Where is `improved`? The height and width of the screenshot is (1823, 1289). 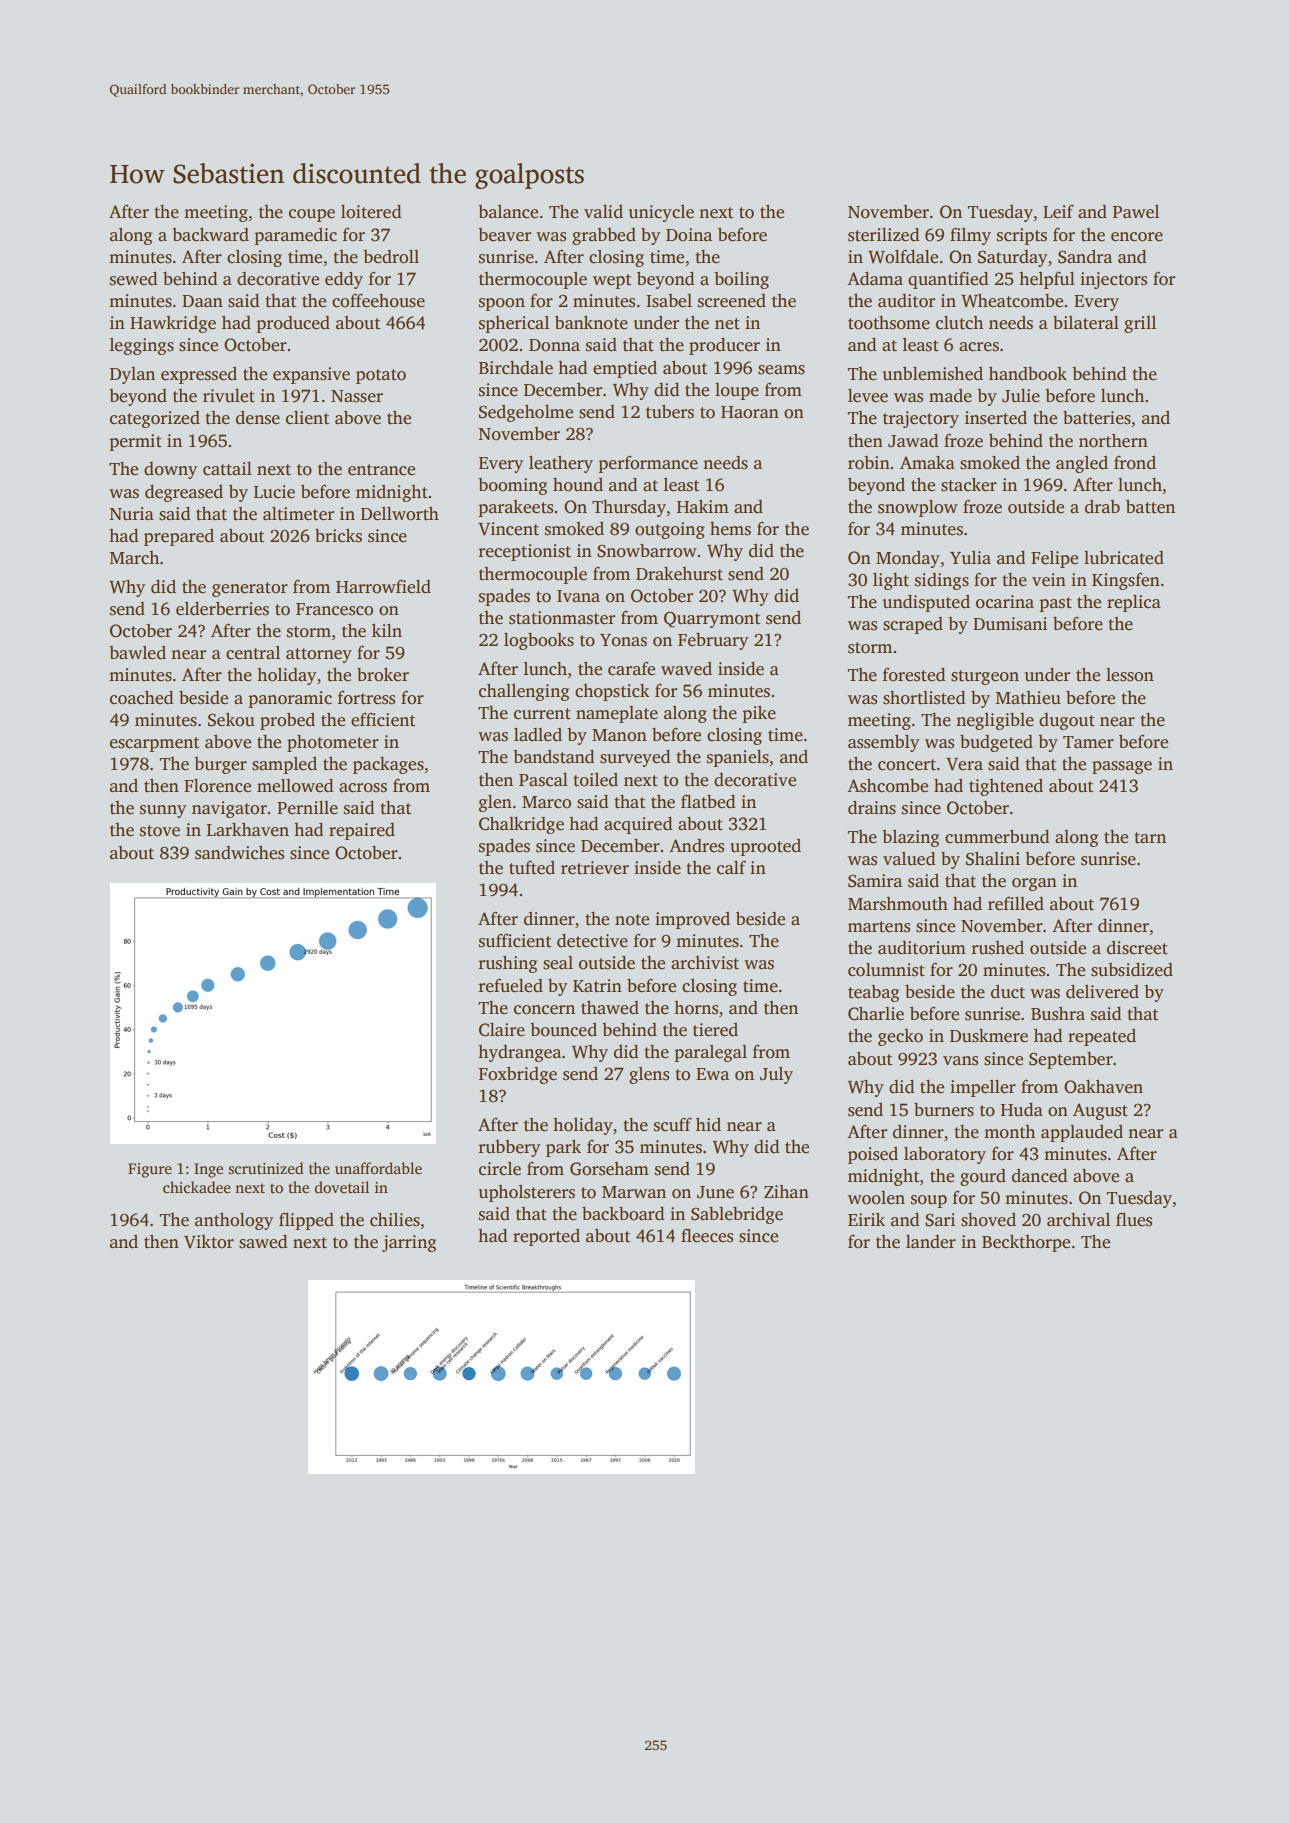 improved is located at coordinates (692, 920).
